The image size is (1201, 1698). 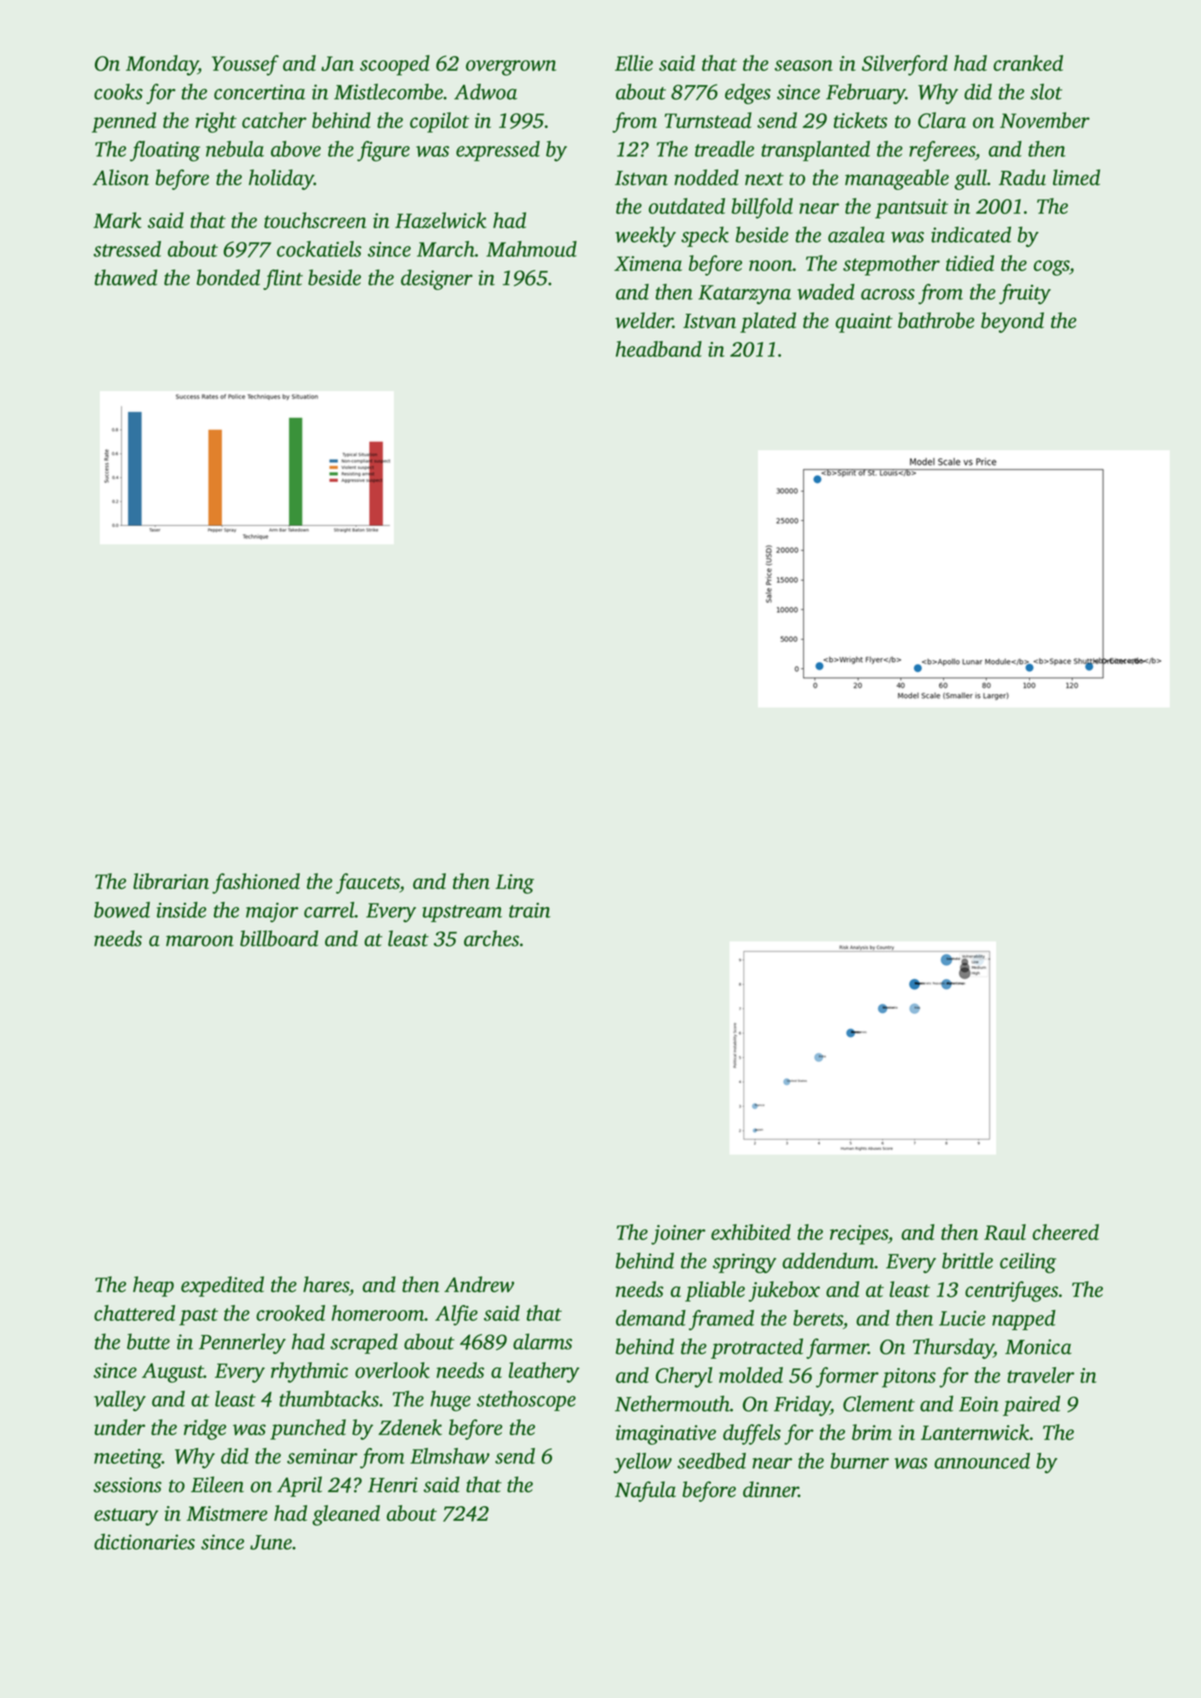 What do you see at coordinates (659, 349) in the image?
I see `headband` at bounding box center [659, 349].
